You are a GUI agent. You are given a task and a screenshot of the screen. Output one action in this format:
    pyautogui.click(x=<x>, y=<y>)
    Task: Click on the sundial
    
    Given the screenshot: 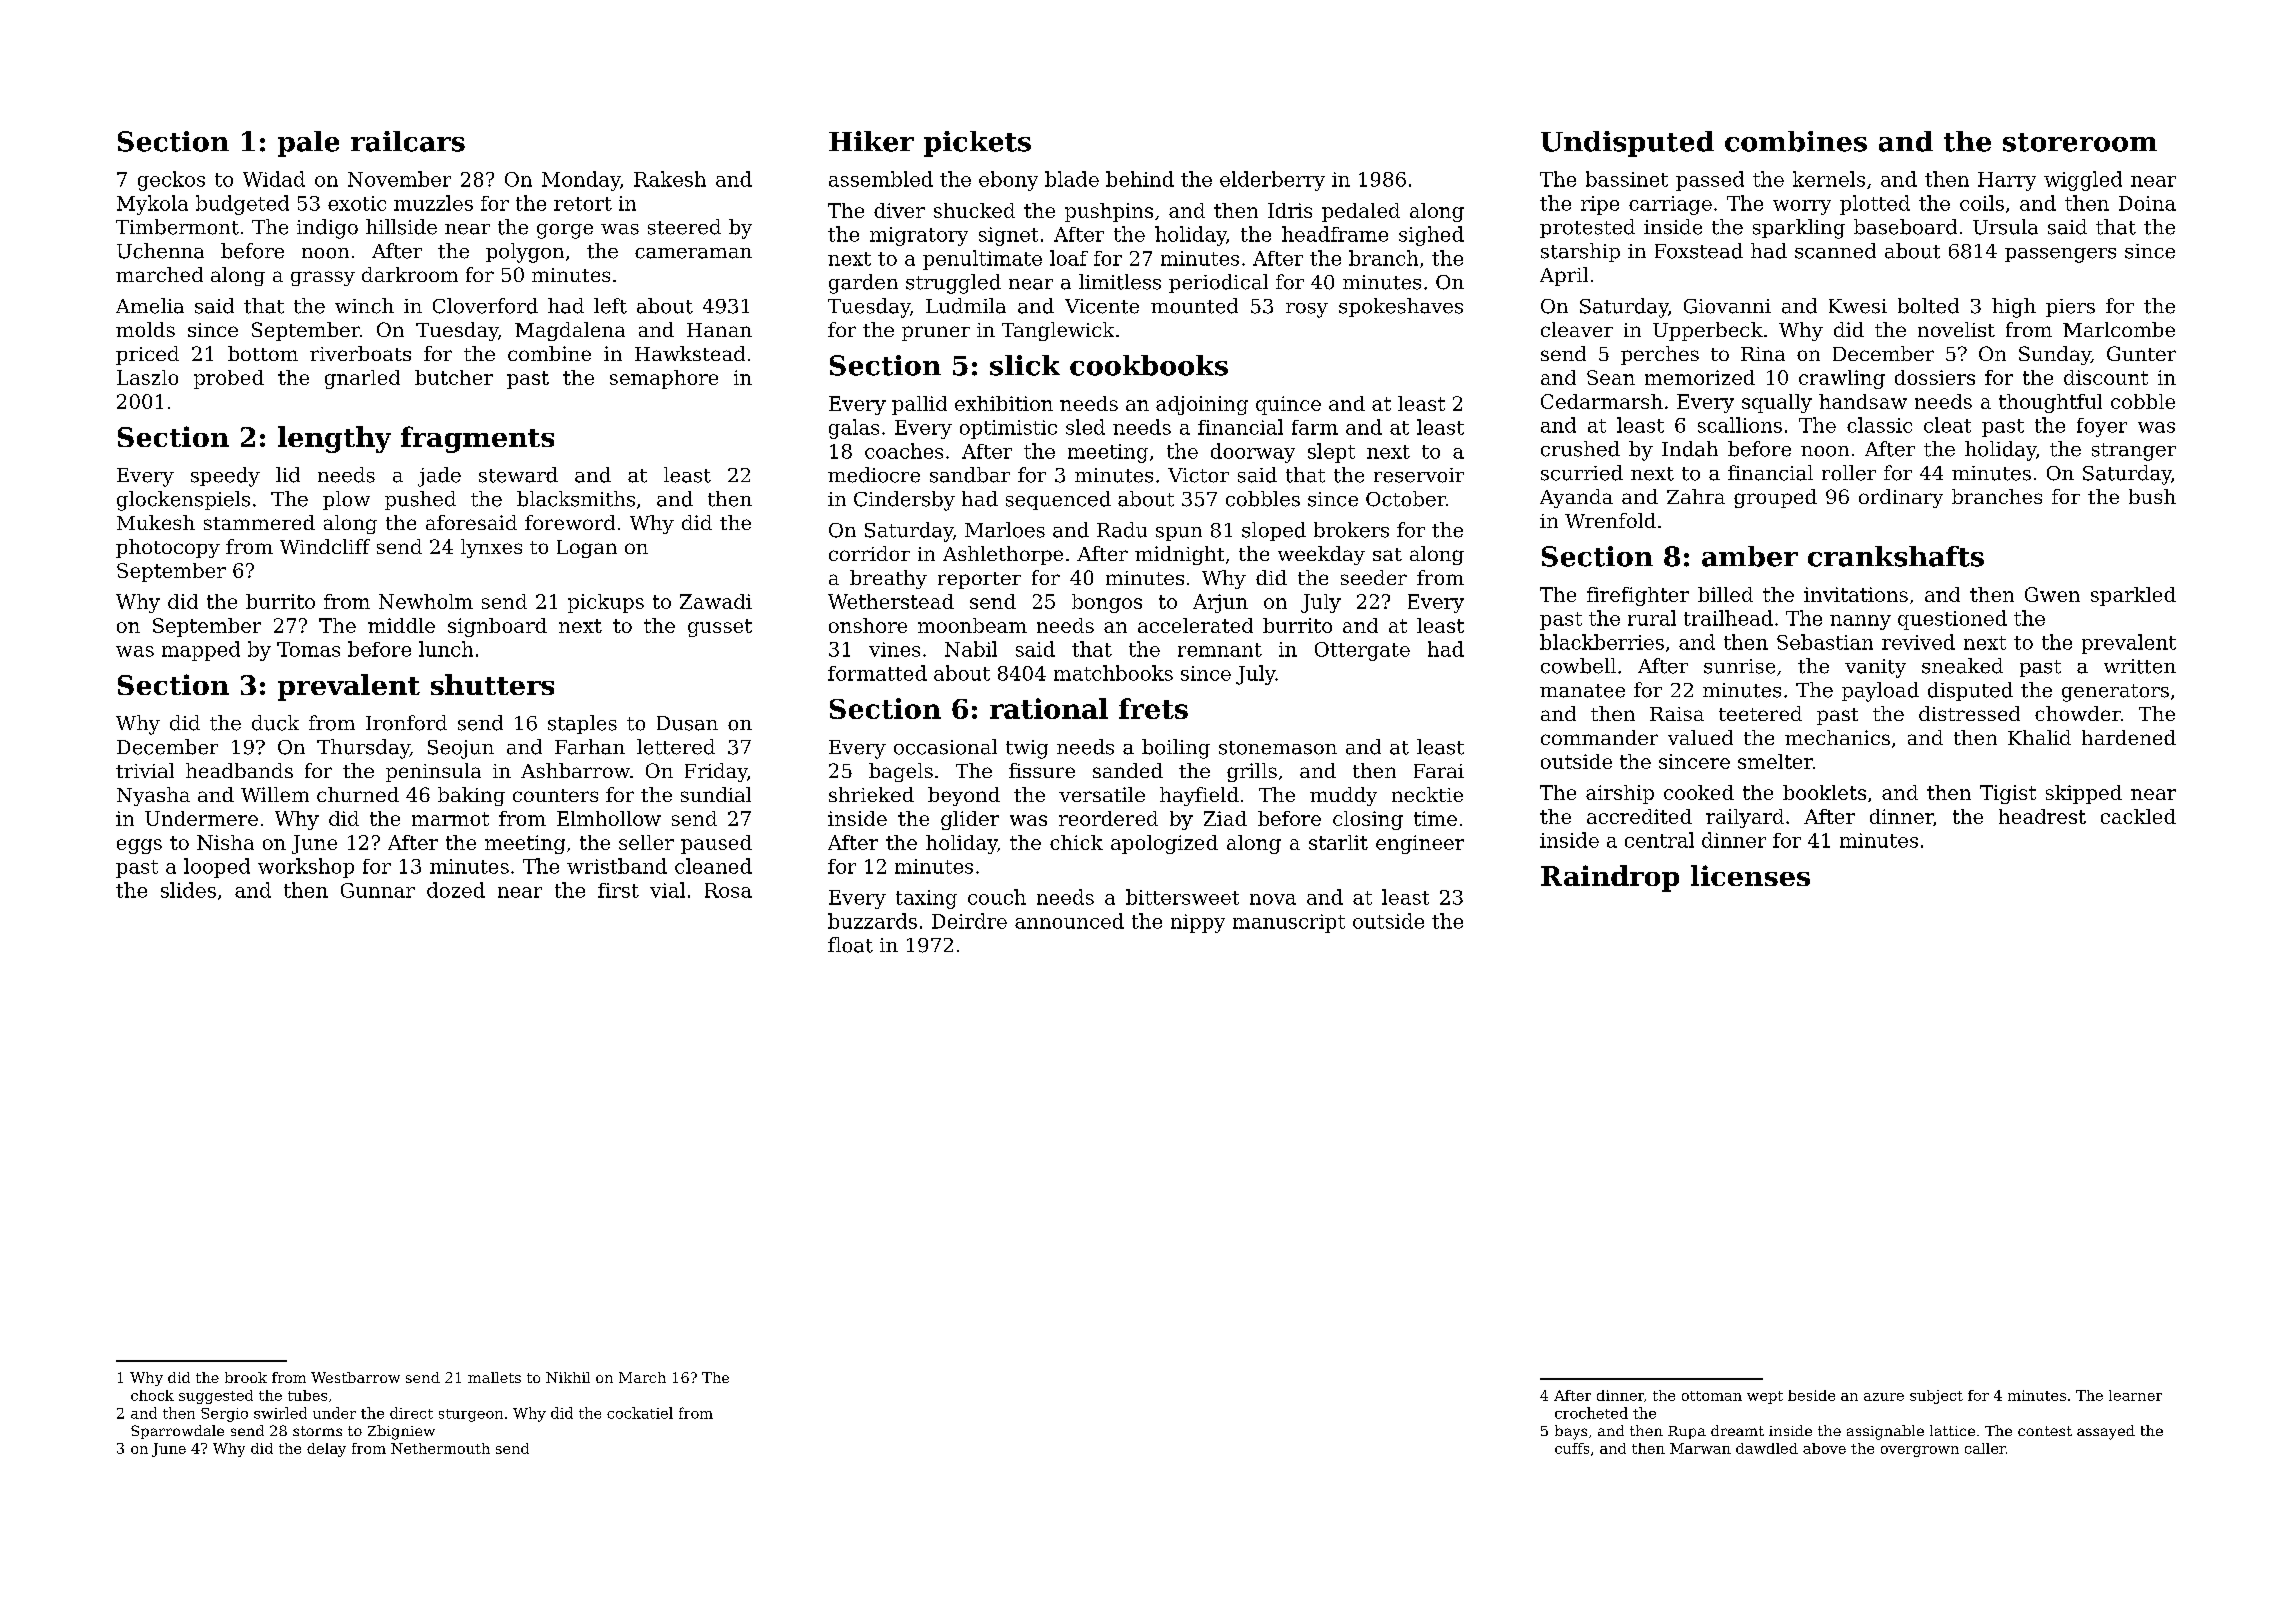 What is the action you would take?
    pyautogui.click(x=716, y=794)
